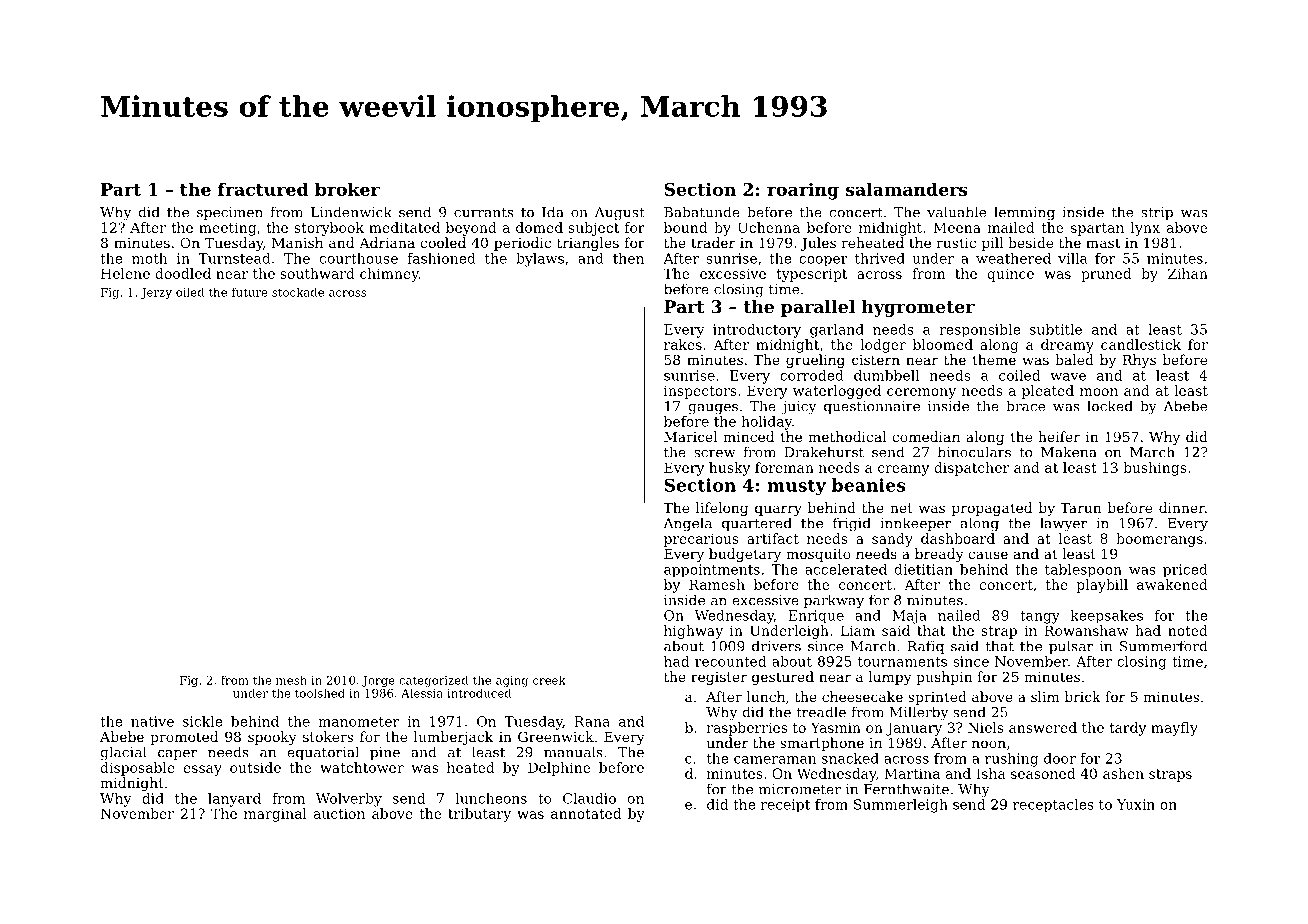 The image size is (1308, 924). Describe the element at coordinates (589, 798) in the screenshot. I see `Claudio` at that location.
